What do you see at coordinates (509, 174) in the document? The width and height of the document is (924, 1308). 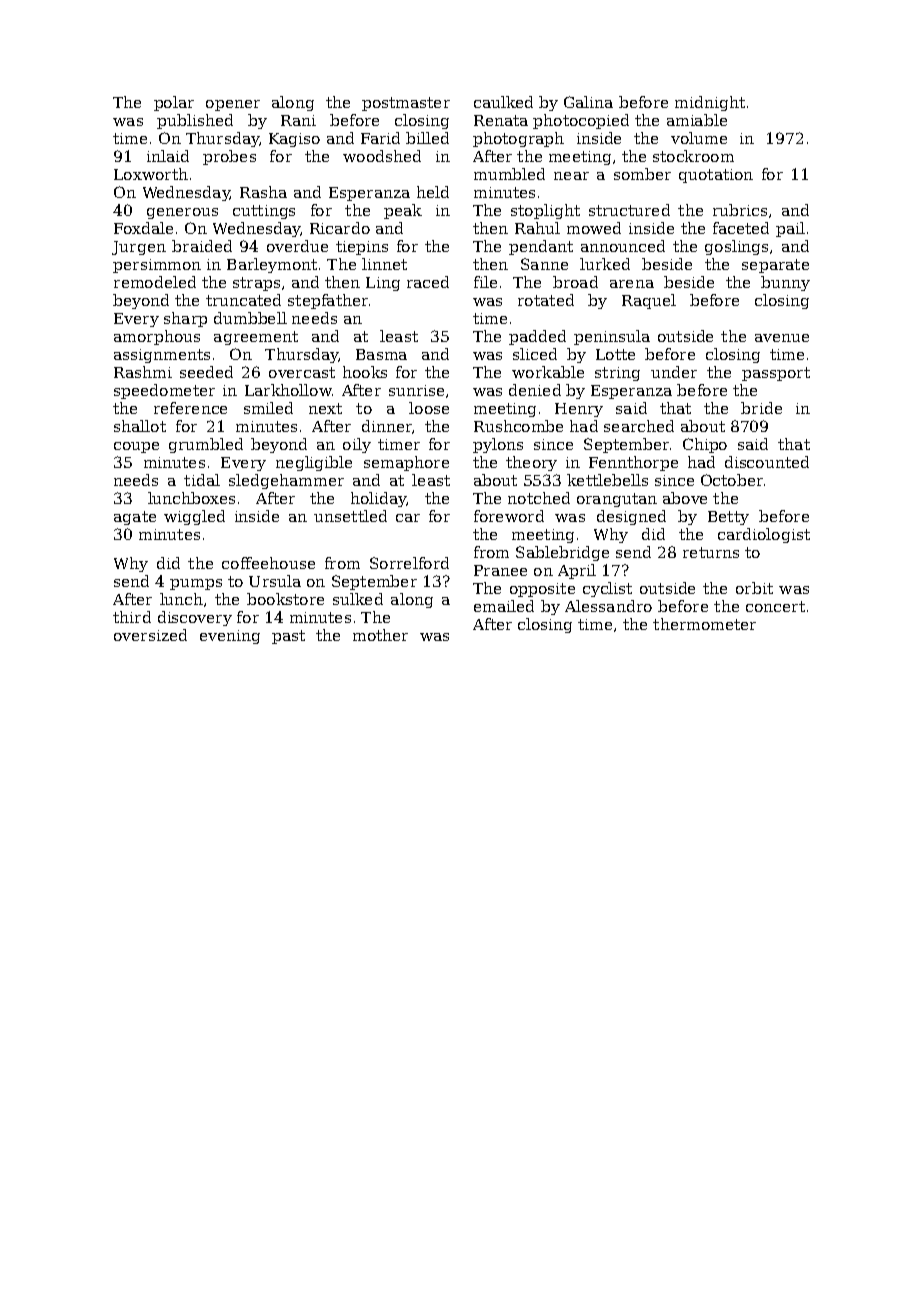 I see `mumbled` at bounding box center [509, 174].
